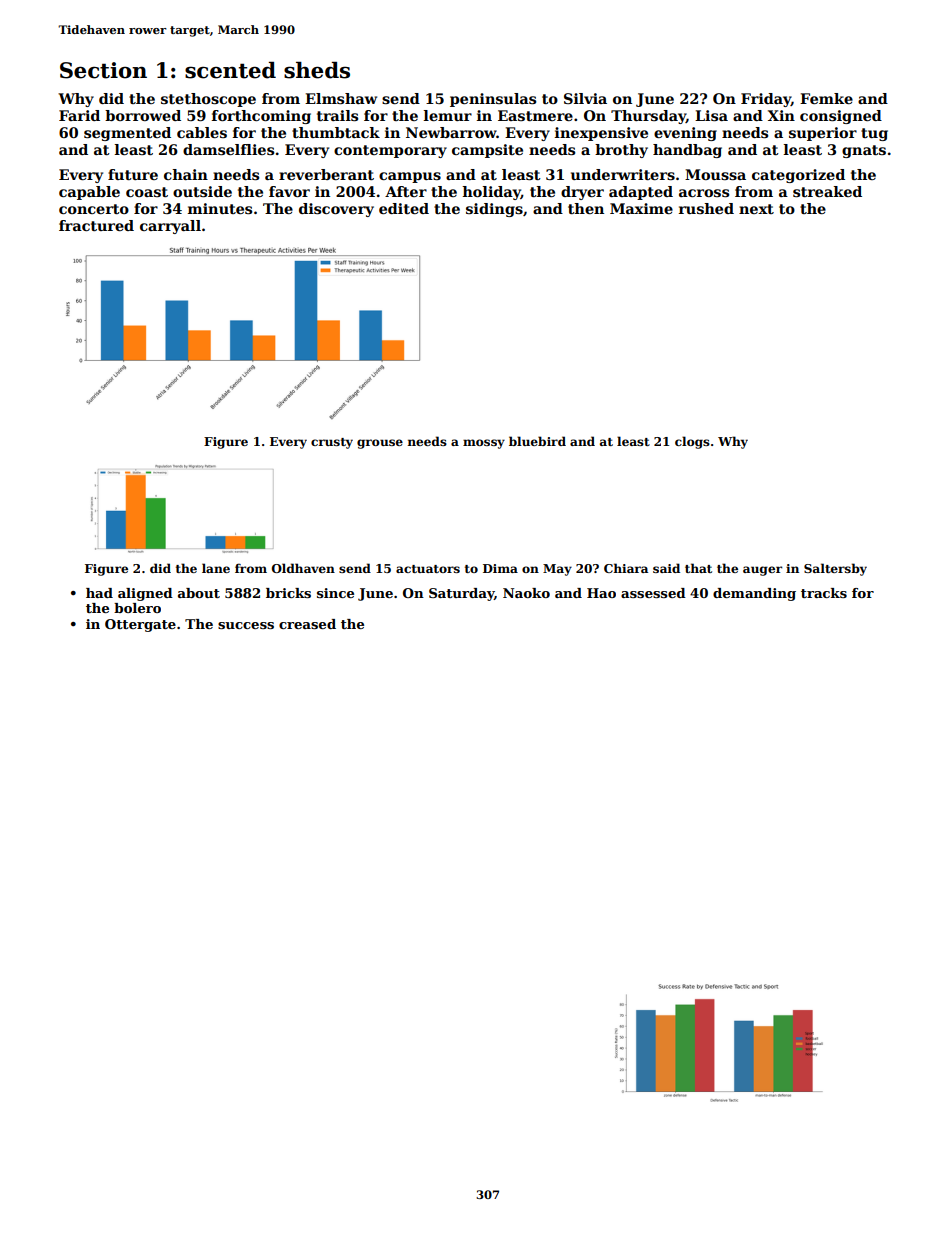 This screenshot has width=952, height=1233. I want to click on Dima, so click(500, 568).
